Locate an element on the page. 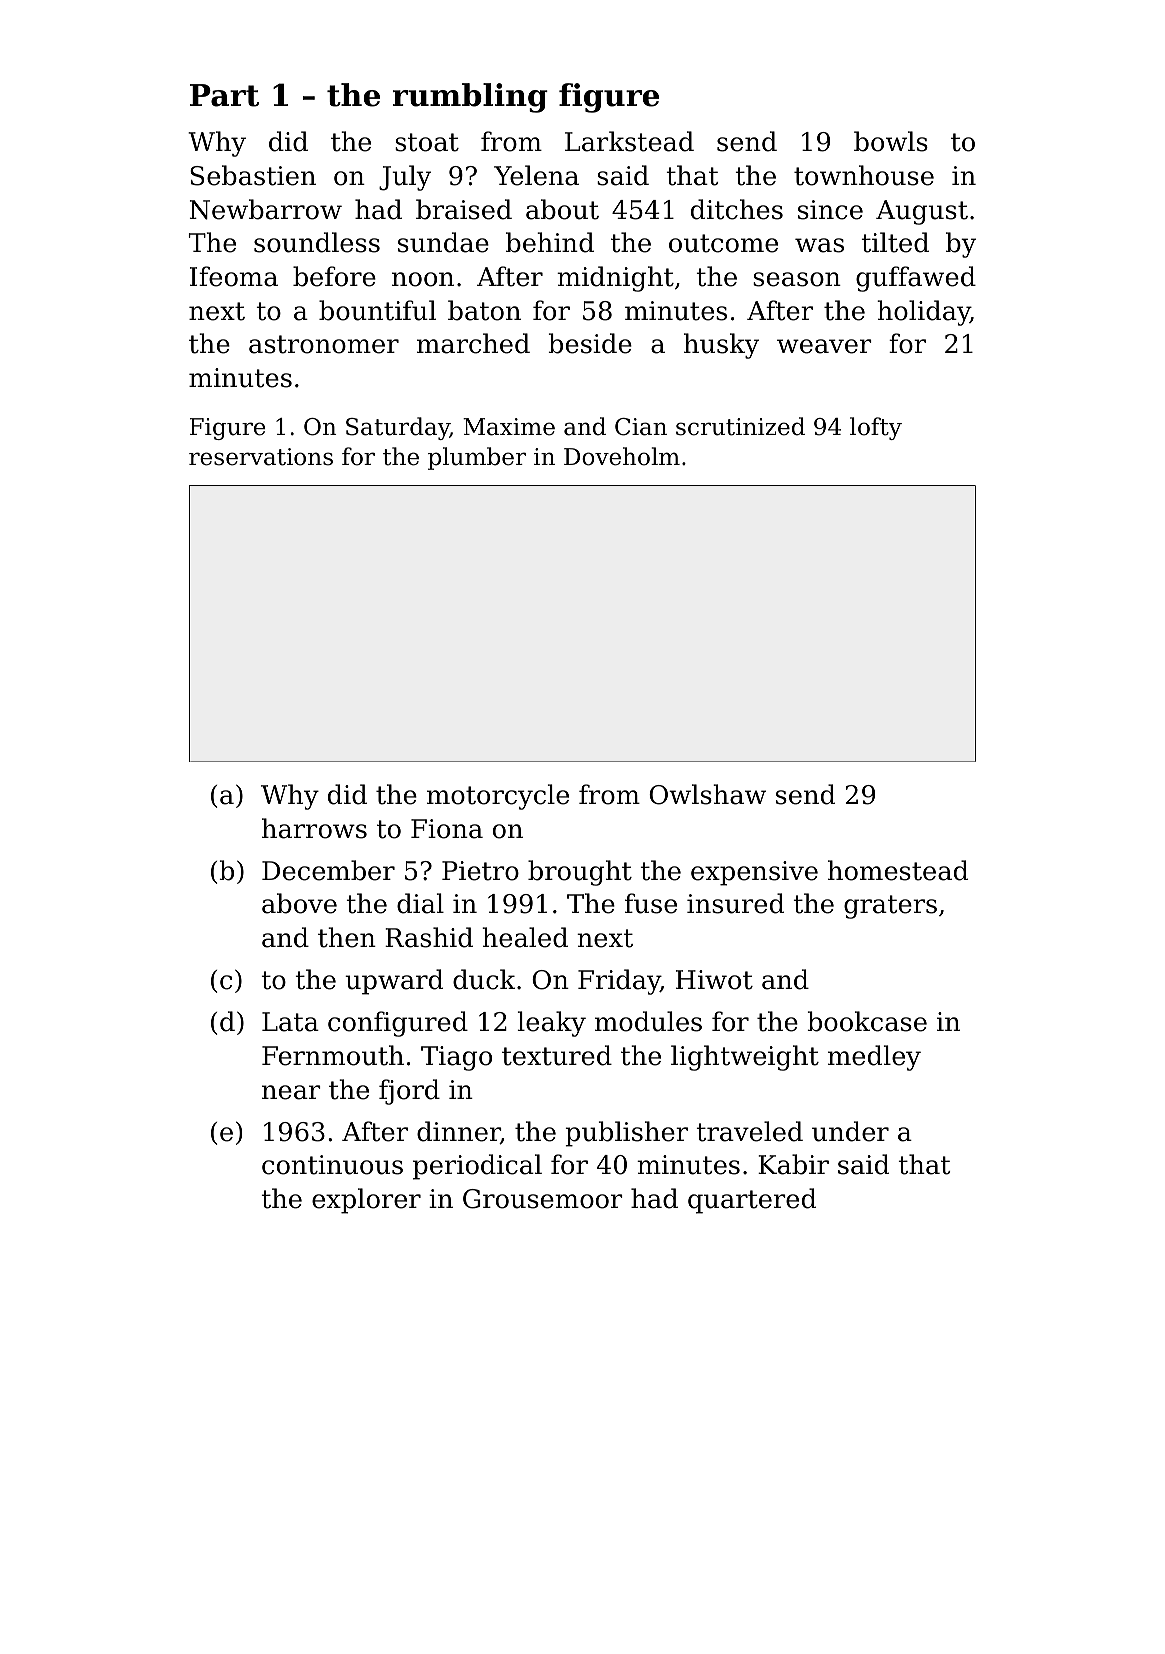 This image has width=1165, height=1654. scrutinized is located at coordinates (740, 426).
